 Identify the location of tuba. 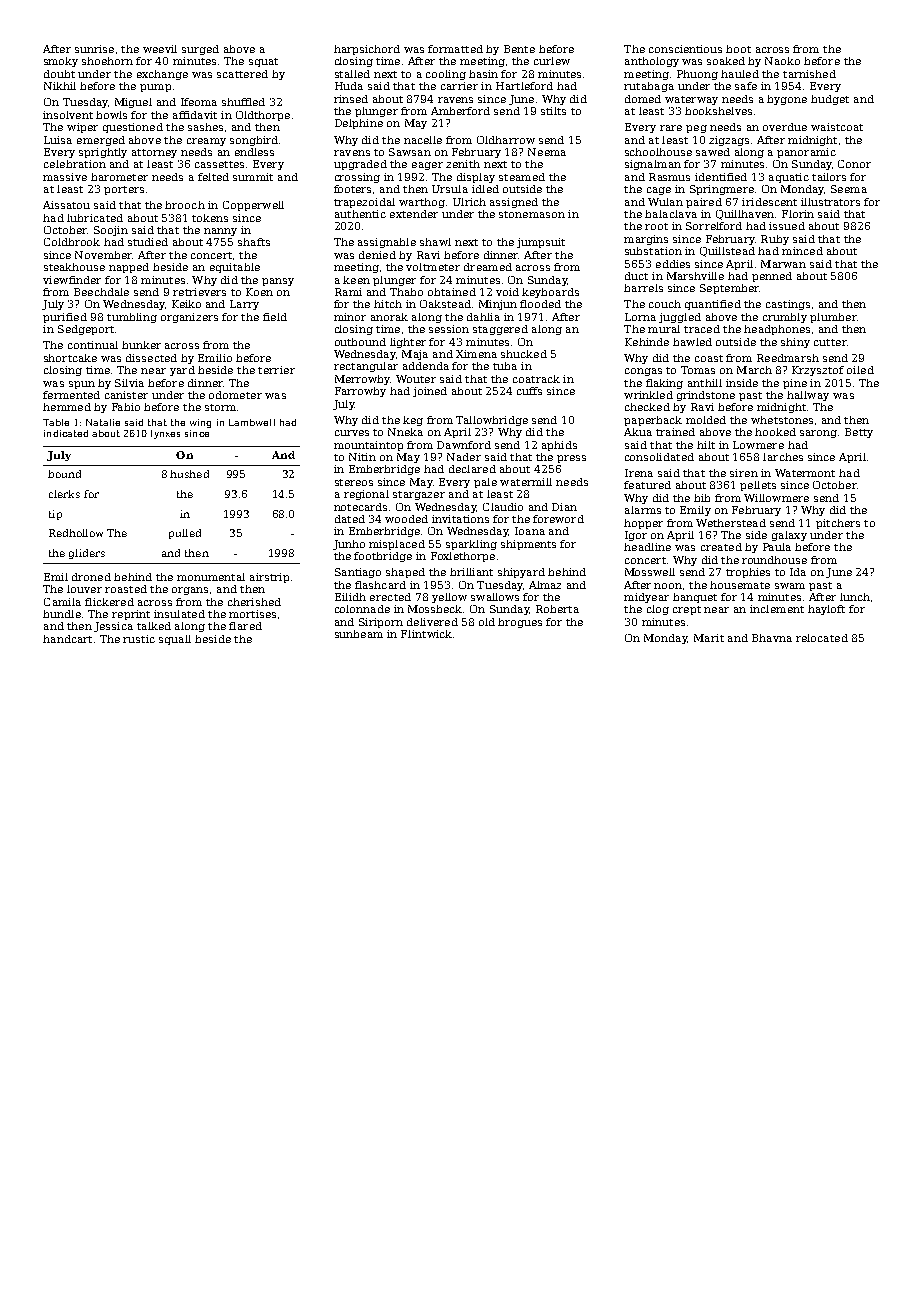
(505, 366).
